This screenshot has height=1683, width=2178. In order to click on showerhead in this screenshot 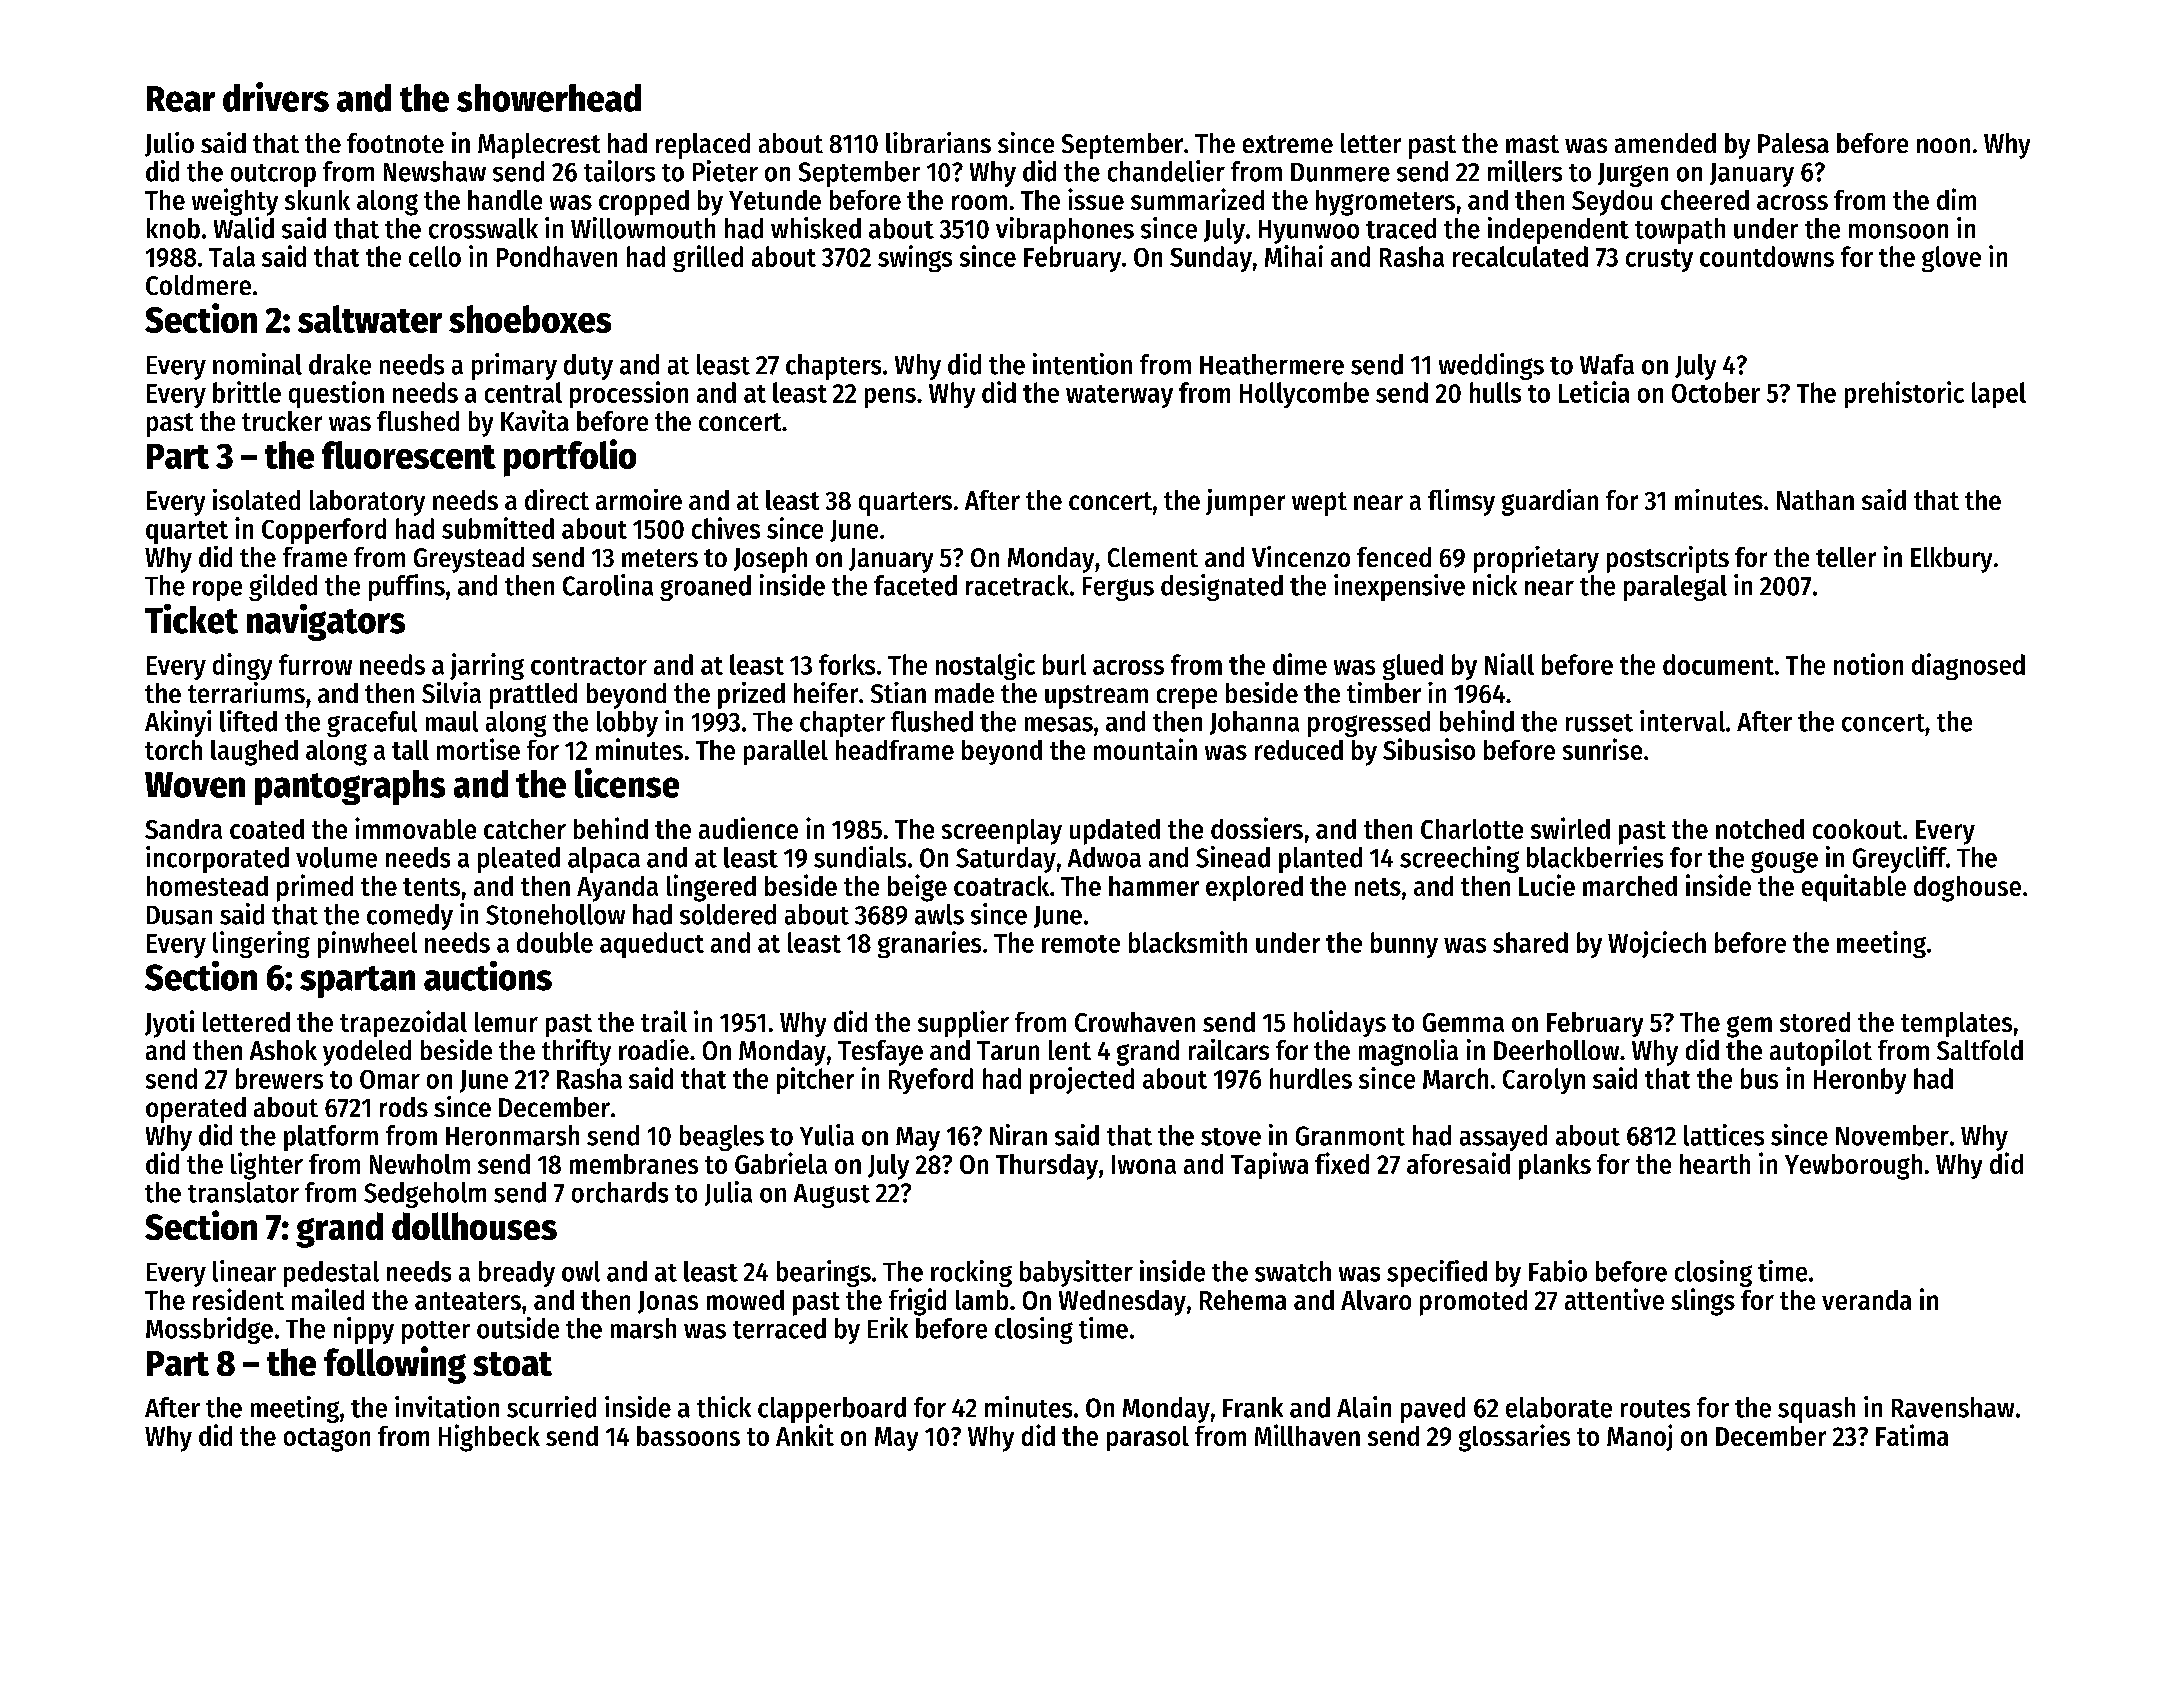, I will do `click(549, 98)`.
